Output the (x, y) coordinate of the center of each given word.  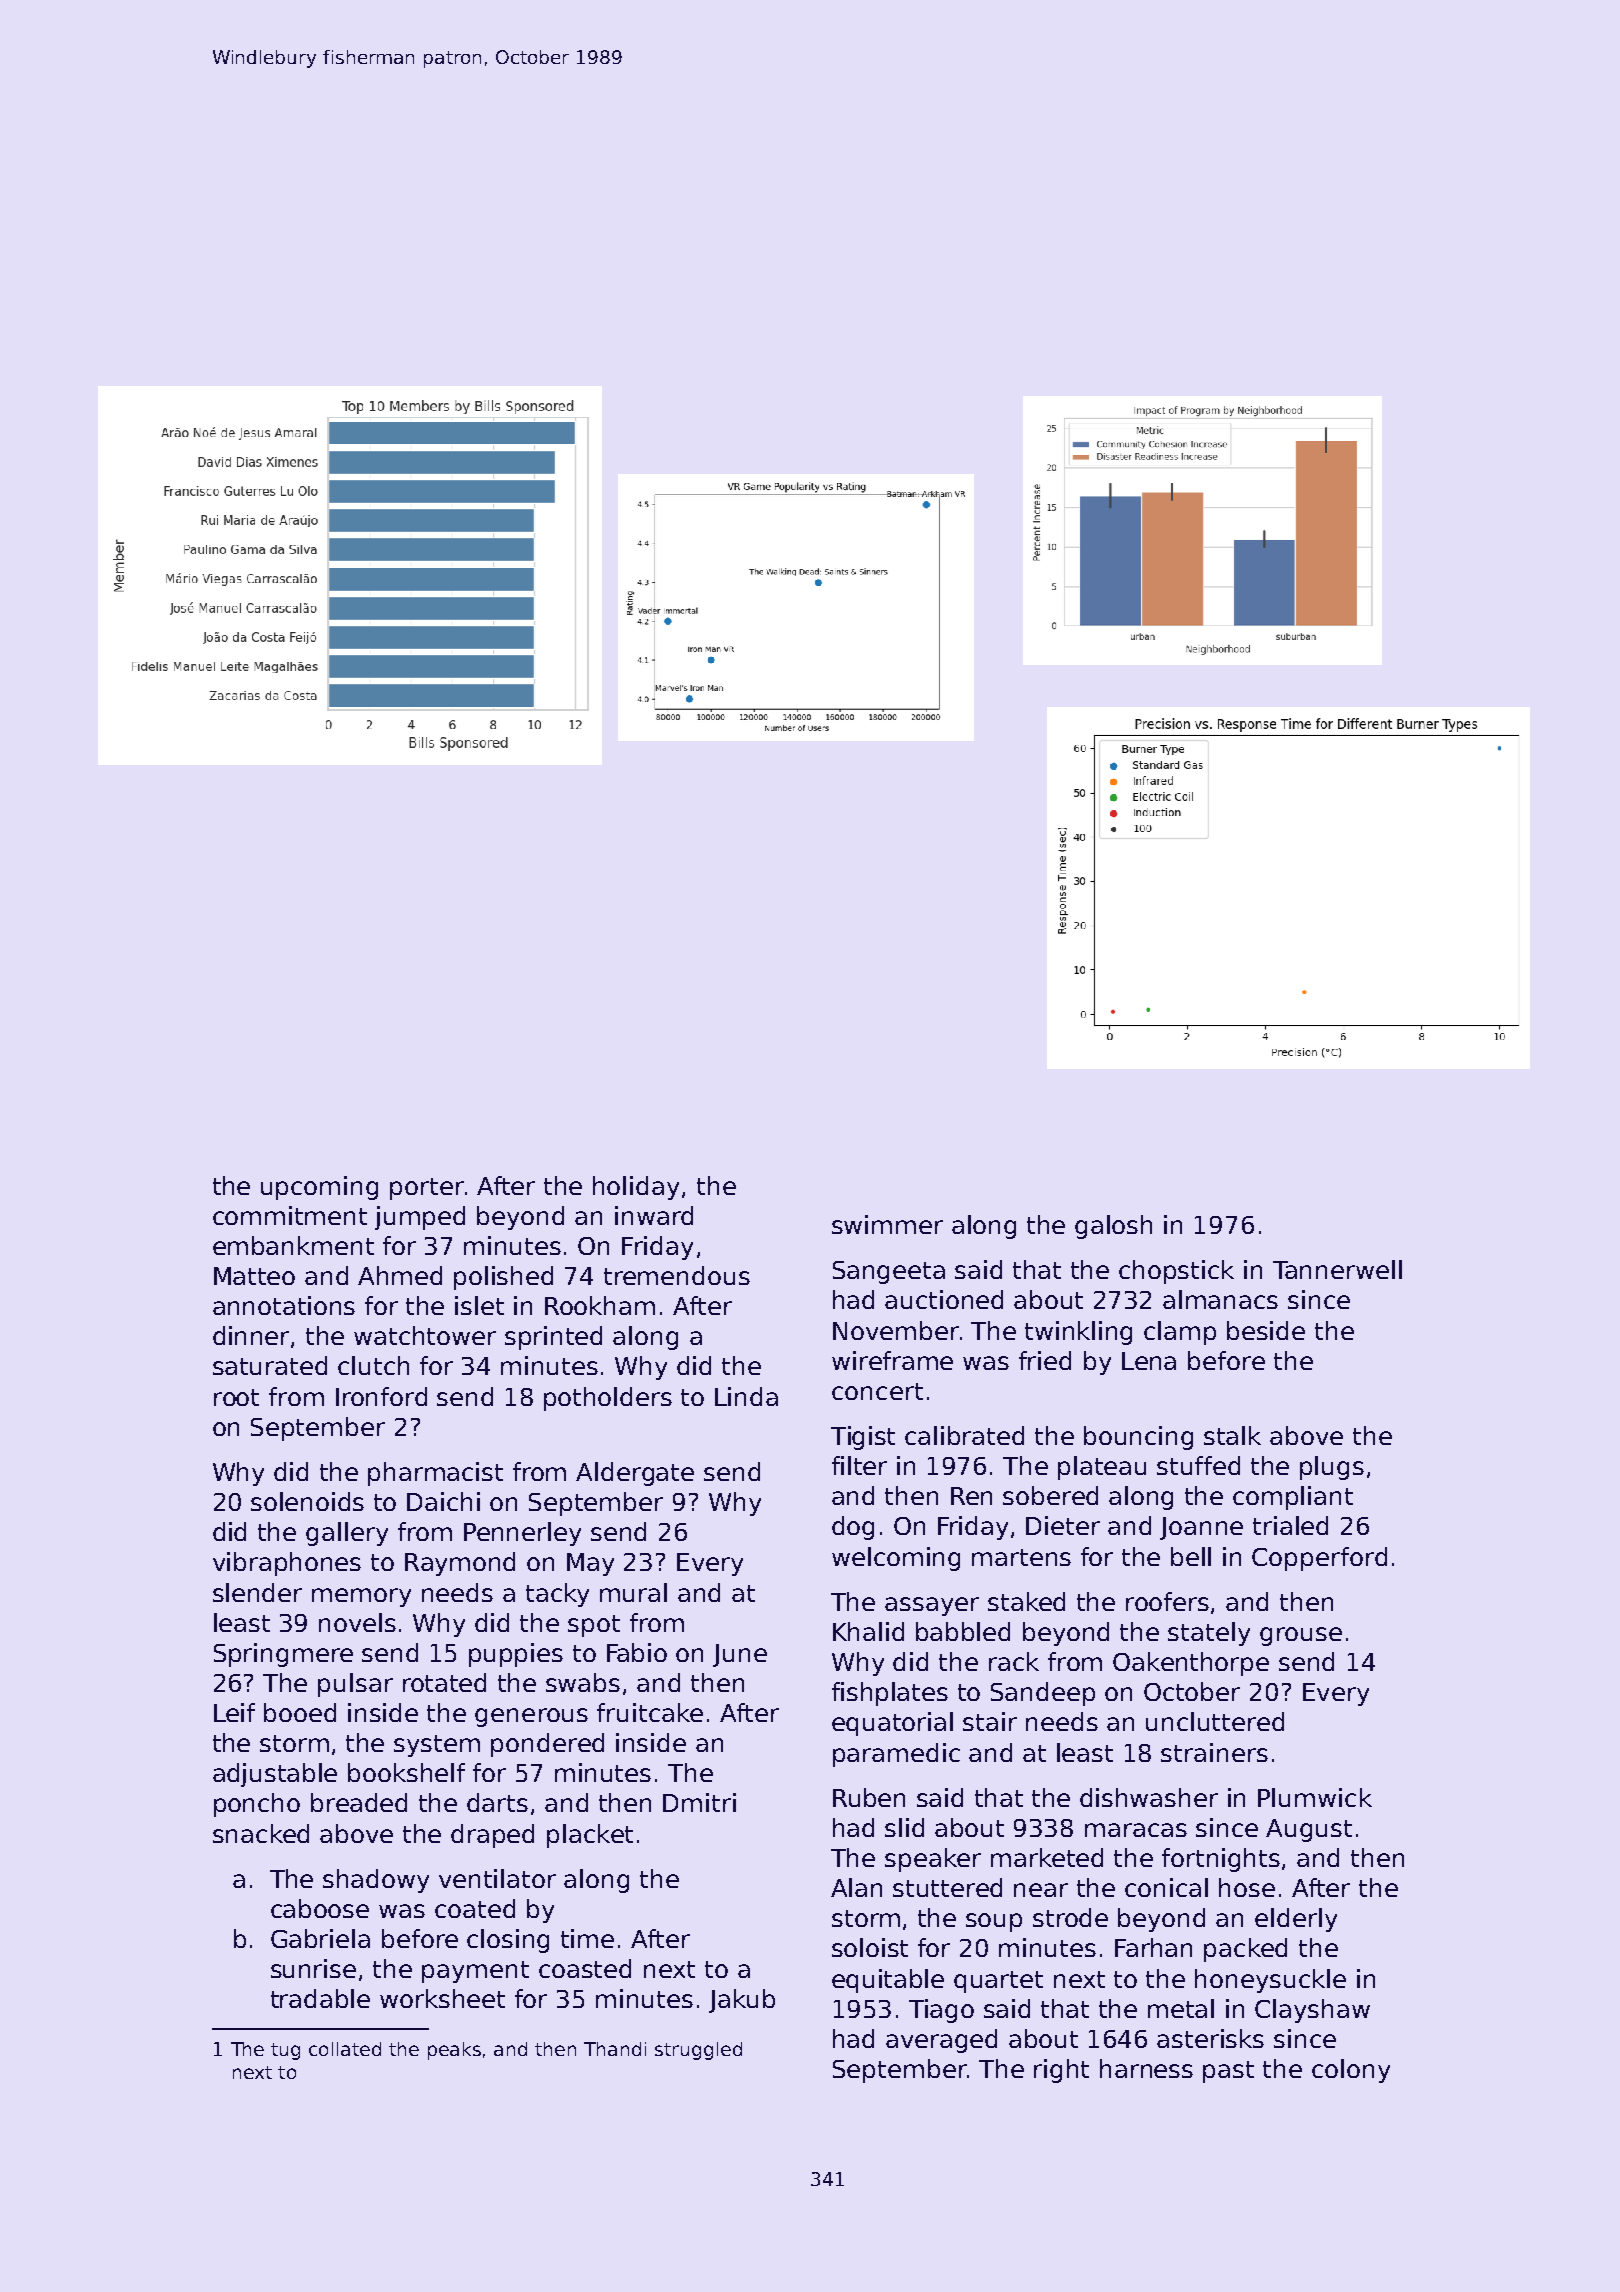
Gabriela (320, 1938)
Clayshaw (1312, 2011)
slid (904, 1827)
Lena (1149, 1361)
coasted (585, 1968)
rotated (444, 1682)
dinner (251, 1335)
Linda (746, 1396)
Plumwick (1315, 1797)
